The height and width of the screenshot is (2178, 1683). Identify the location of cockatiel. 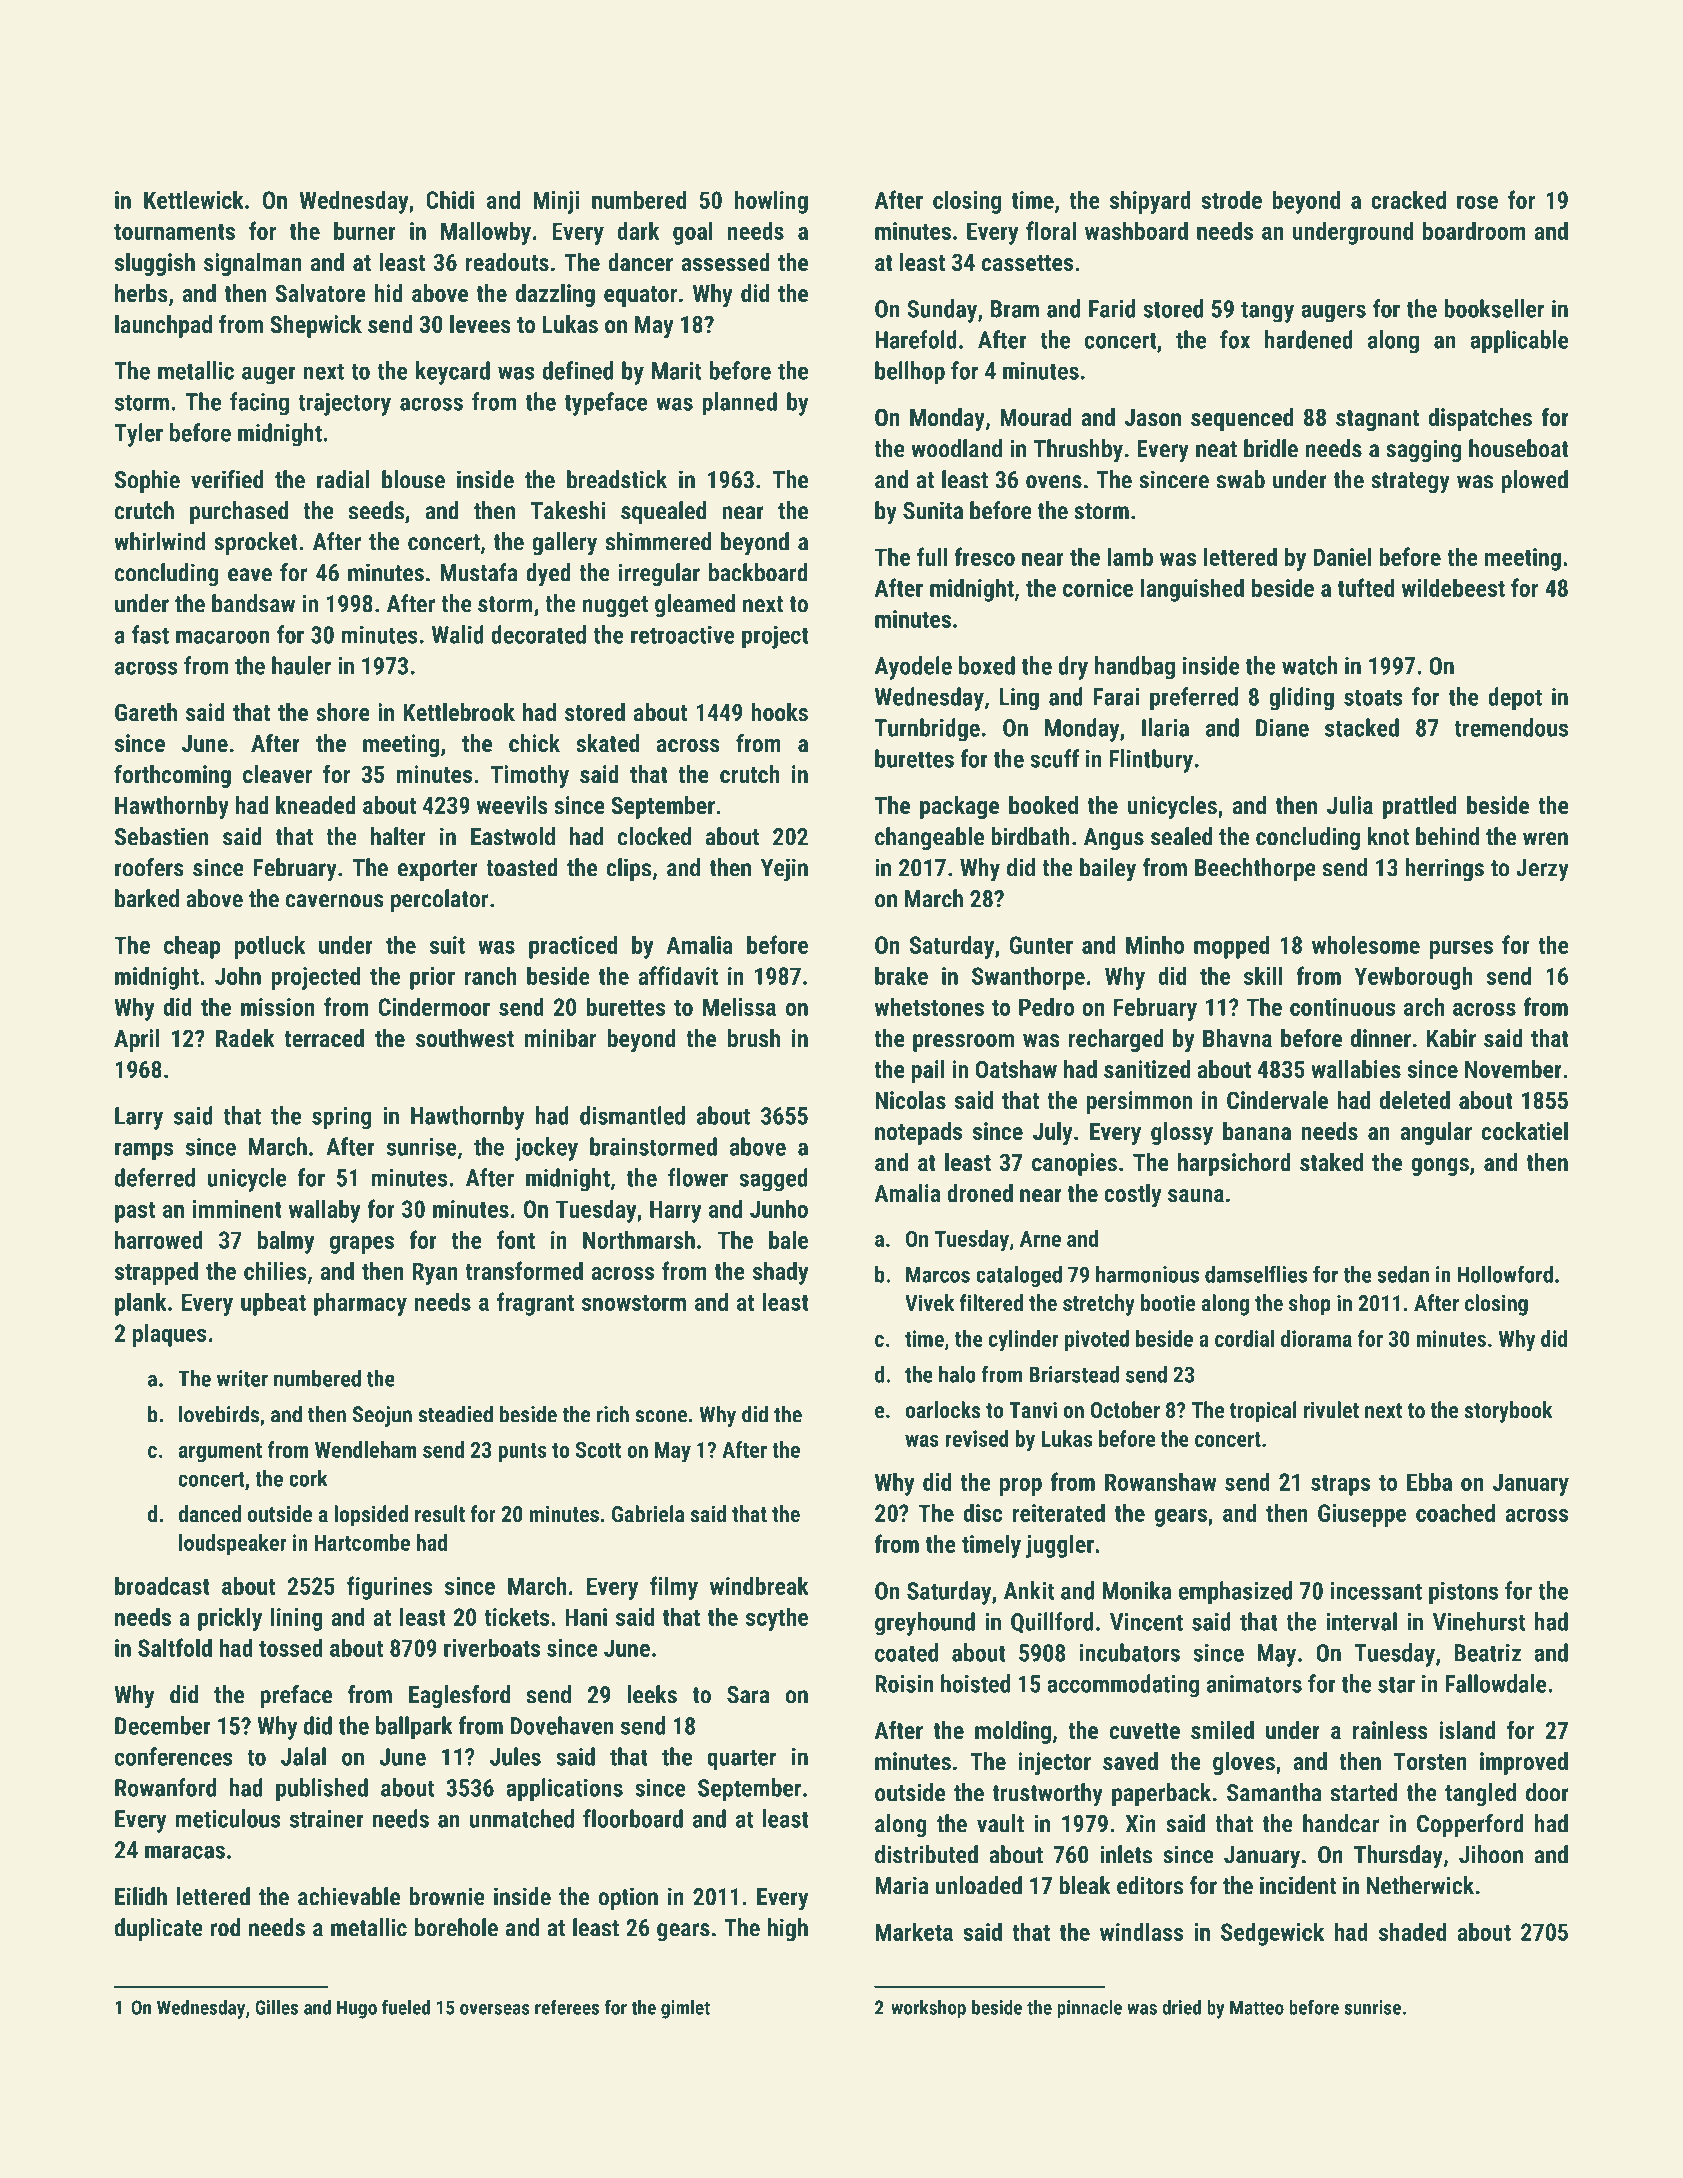
(1525, 1131).
